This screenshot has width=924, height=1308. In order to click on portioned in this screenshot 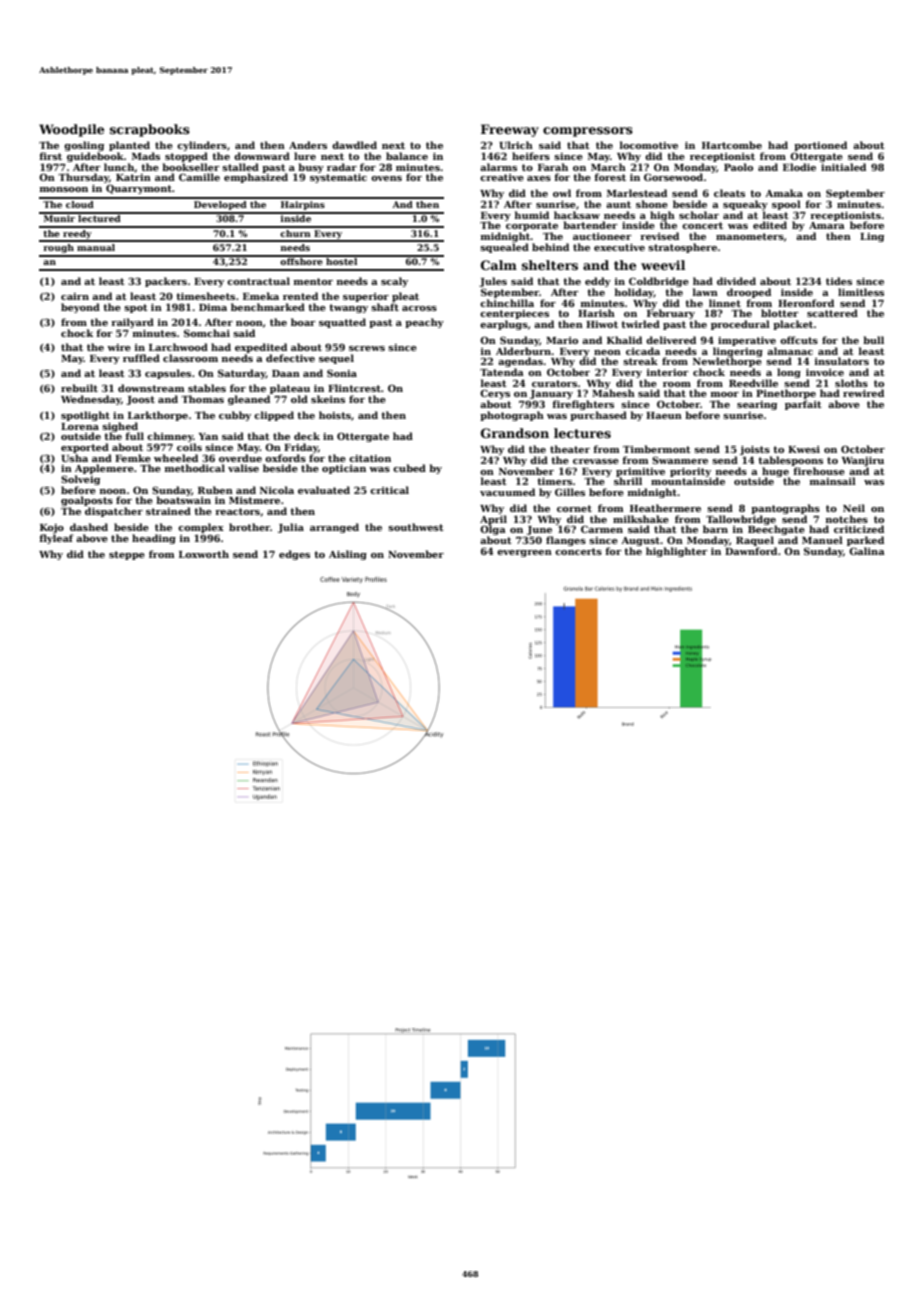, I will do `click(820, 146)`.
